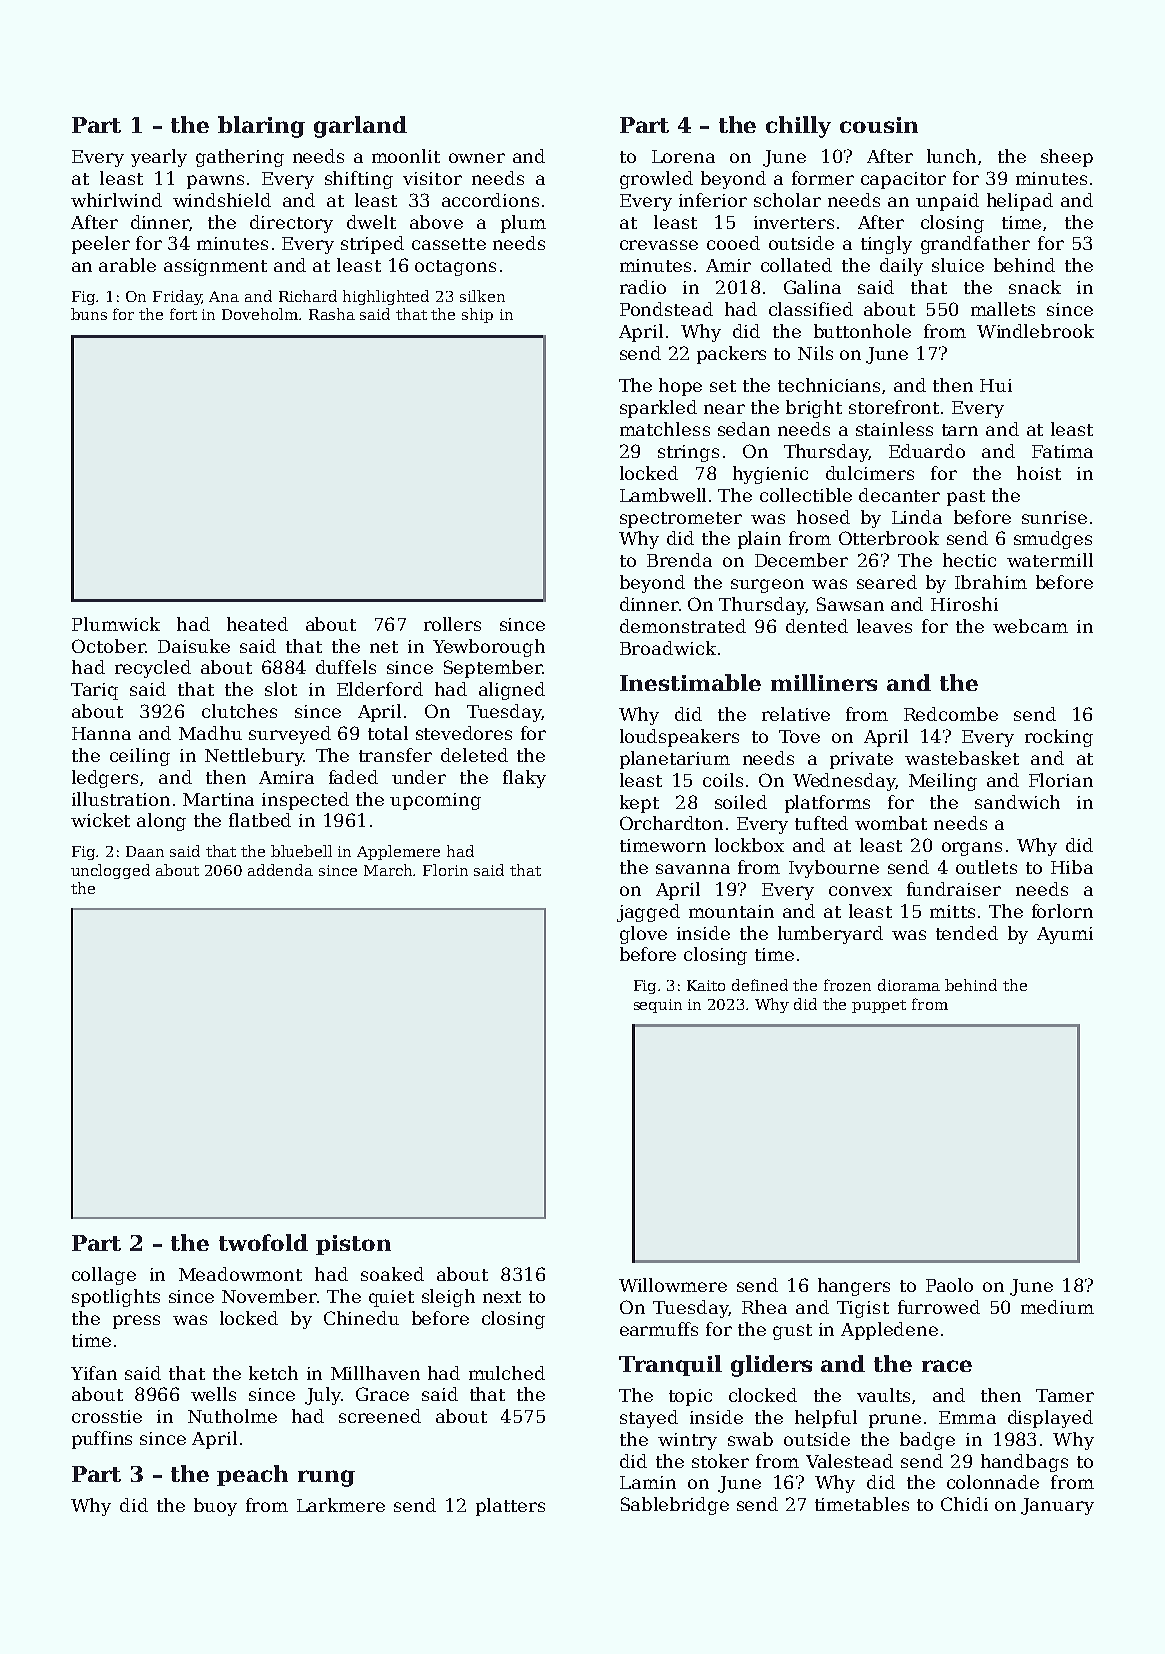 This image has width=1165, height=1654. Describe the element at coordinates (960, 430) in the image. I see `tarn` at that location.
